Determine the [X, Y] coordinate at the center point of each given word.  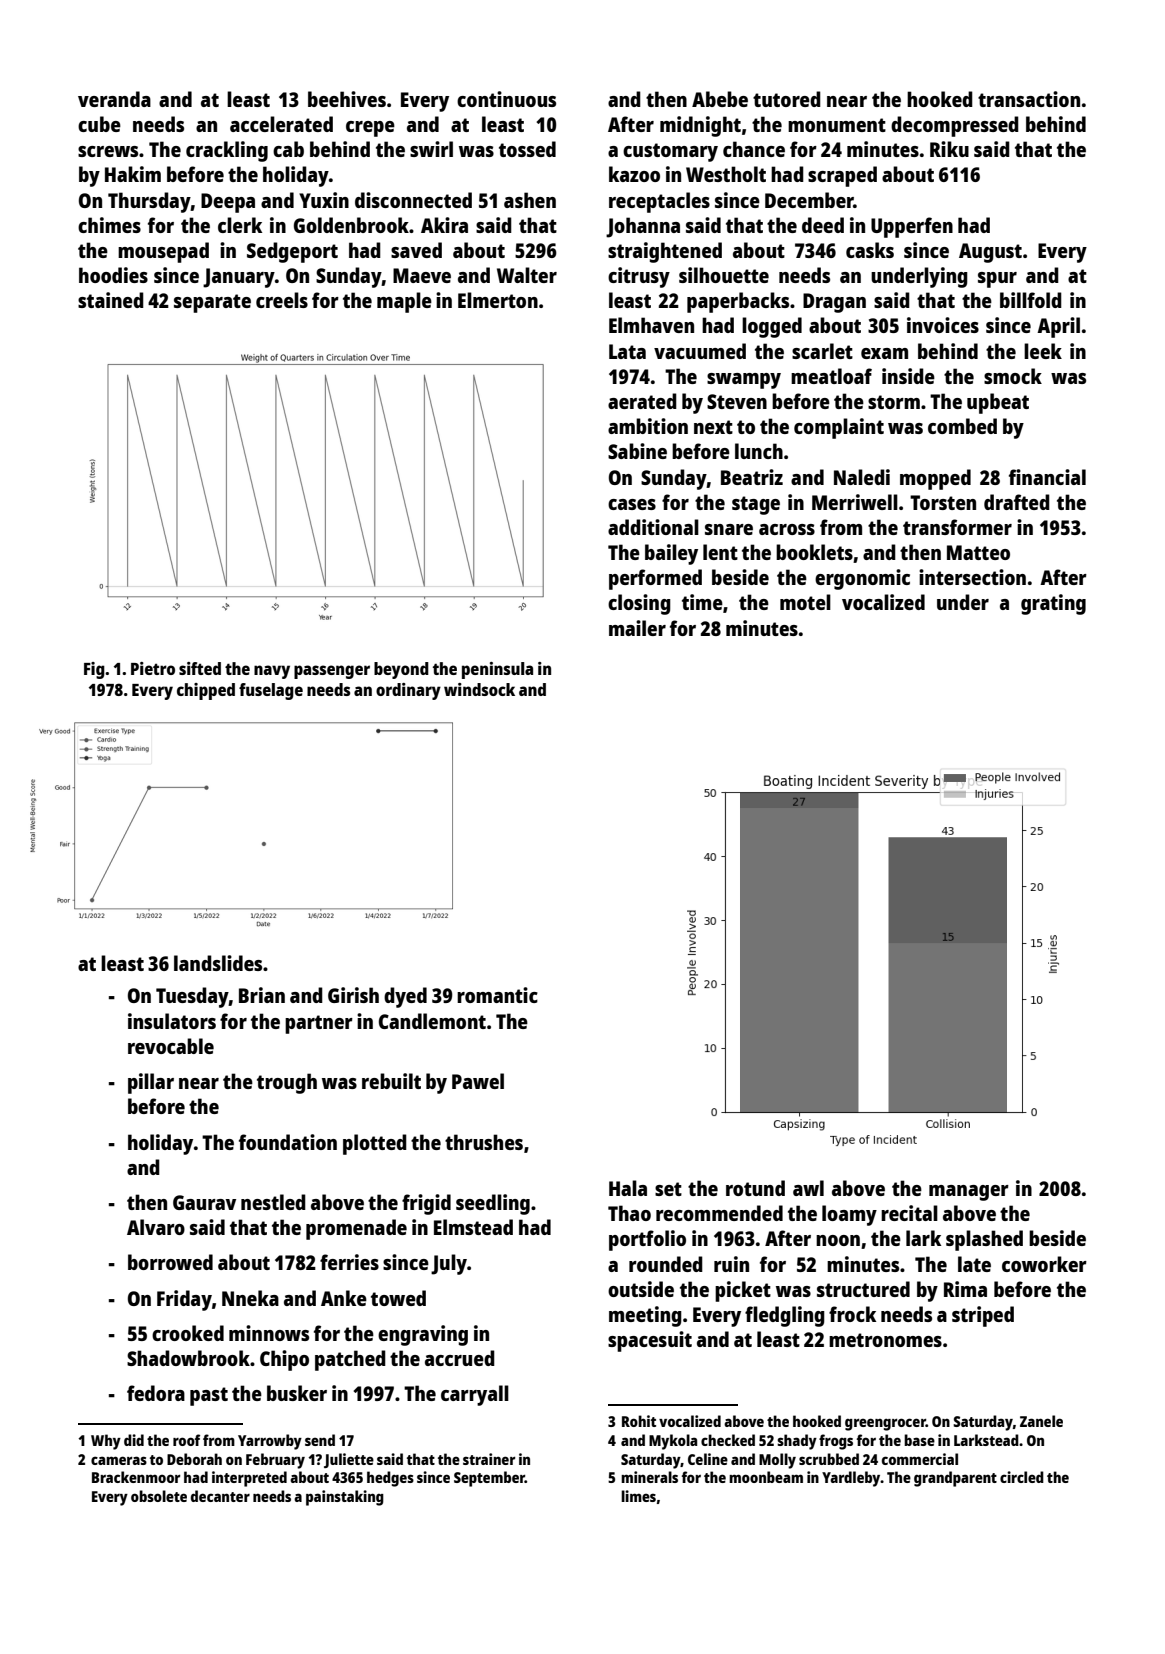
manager [969, 1193]
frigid [426, 1204]
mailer [637, 628]
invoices [943, 325]
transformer [957, 527]
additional [653, 527]
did [134, 1440]
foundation [288, 1142]
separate [212, 303]
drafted [1017, 502]
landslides [218, 963]
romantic [497, 995]
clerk [240, 225]
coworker [1044, 1264]
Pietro [153, 668]
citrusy [639, 277]
